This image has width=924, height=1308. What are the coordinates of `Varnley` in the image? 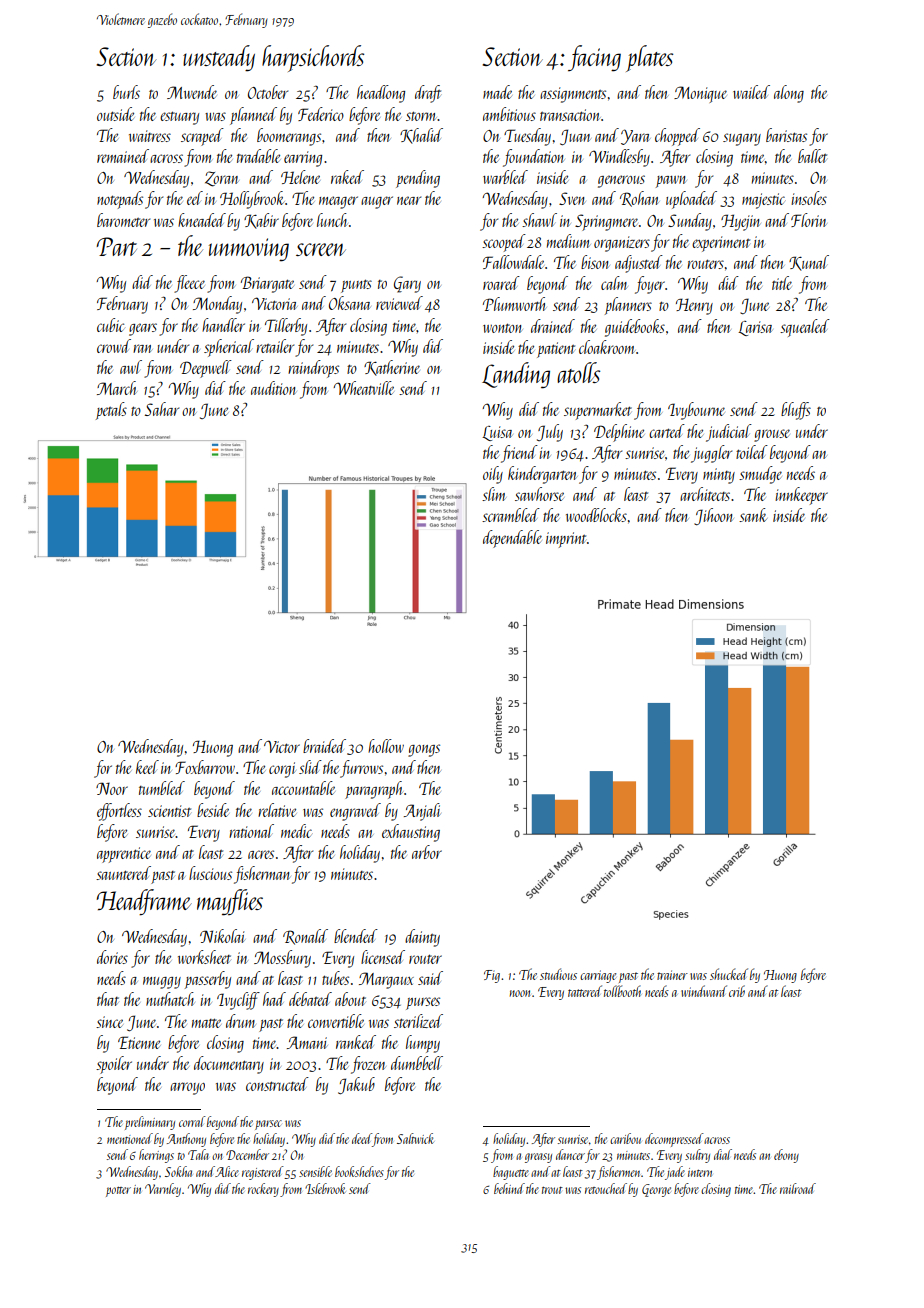 It's located at (163, 1190).
